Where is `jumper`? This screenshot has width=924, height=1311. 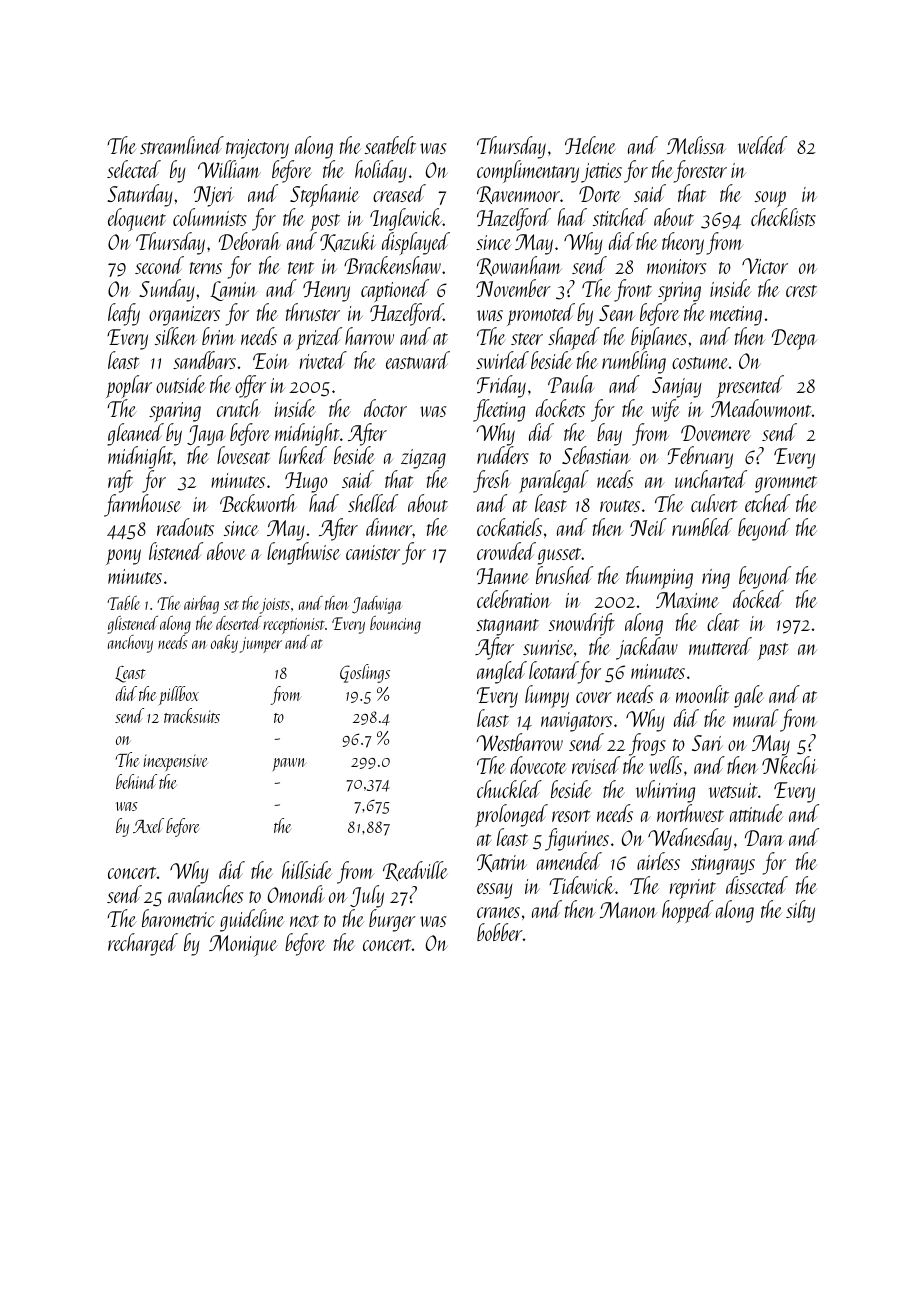 jumper is located at coordinates (260, 645).
